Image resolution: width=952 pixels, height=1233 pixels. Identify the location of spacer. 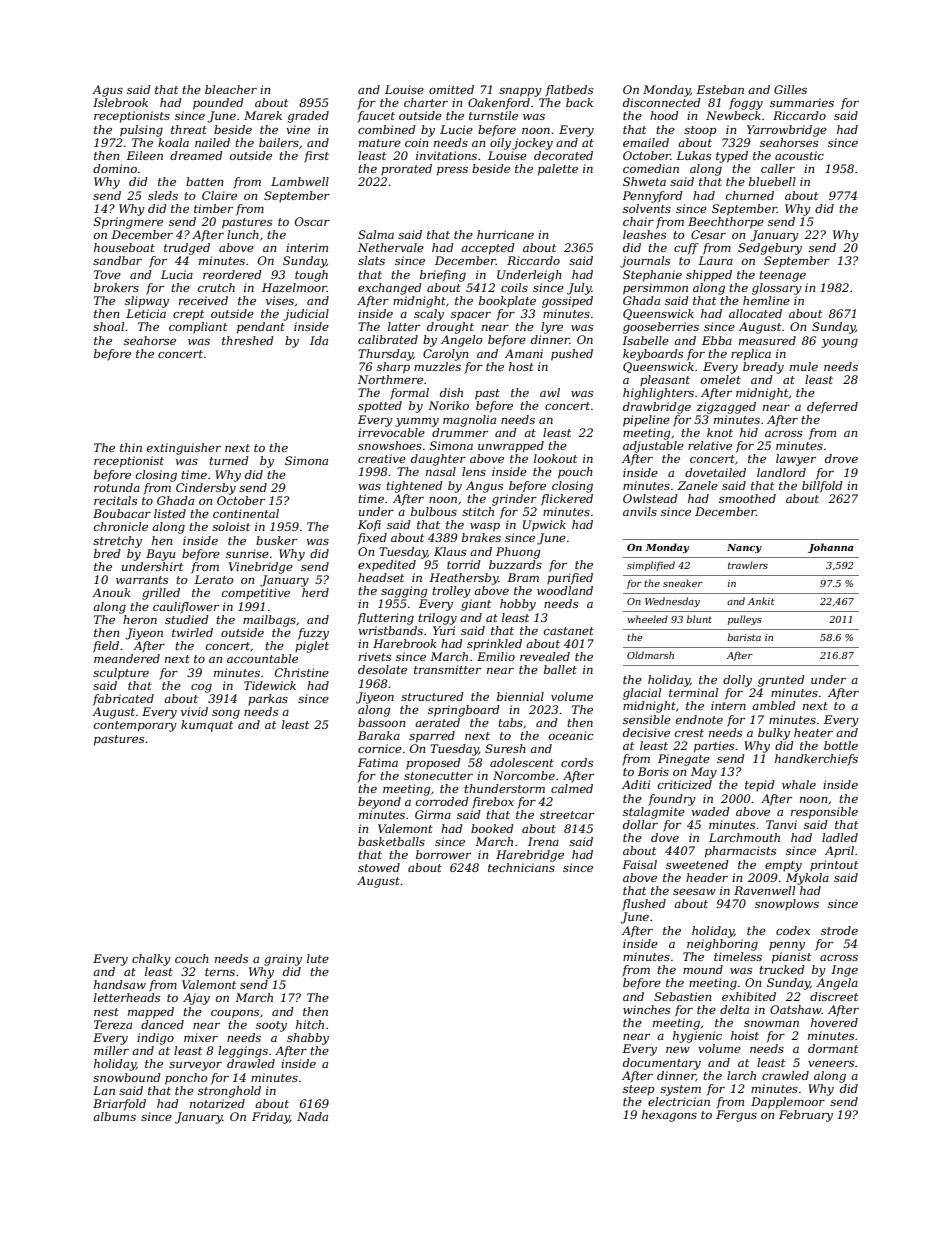
(471, 316).
